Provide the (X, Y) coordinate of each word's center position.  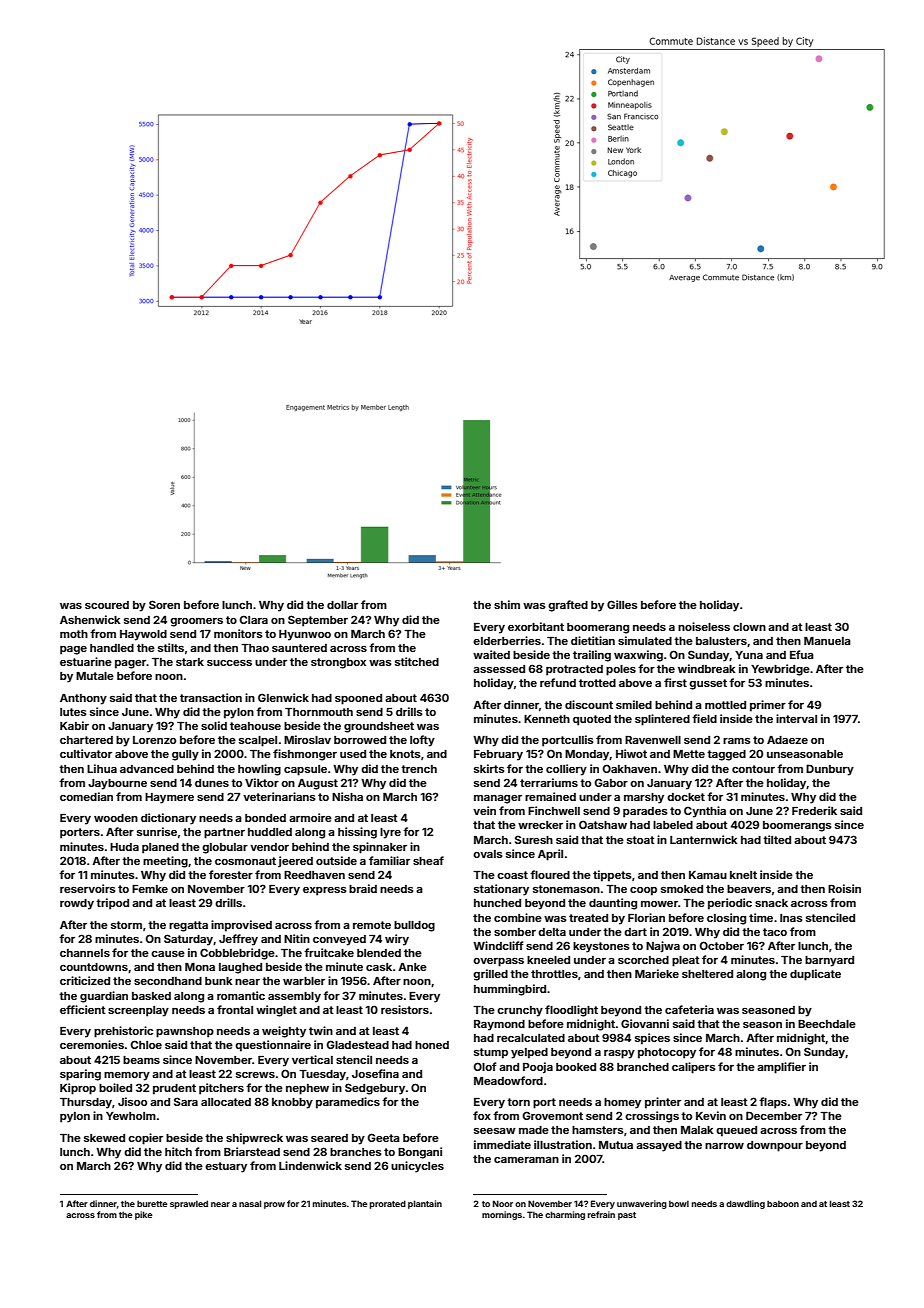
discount (589, 704)
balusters (721, 641)
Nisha (347, 796)
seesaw (495, 1131)
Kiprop (78, 1089)
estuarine (86, 661)
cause (168, 954)
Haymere (169, 798)
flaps (773, 1103)
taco (775, 932)
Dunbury (830, 770)
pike (143, 1215)
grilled (490, 975)
